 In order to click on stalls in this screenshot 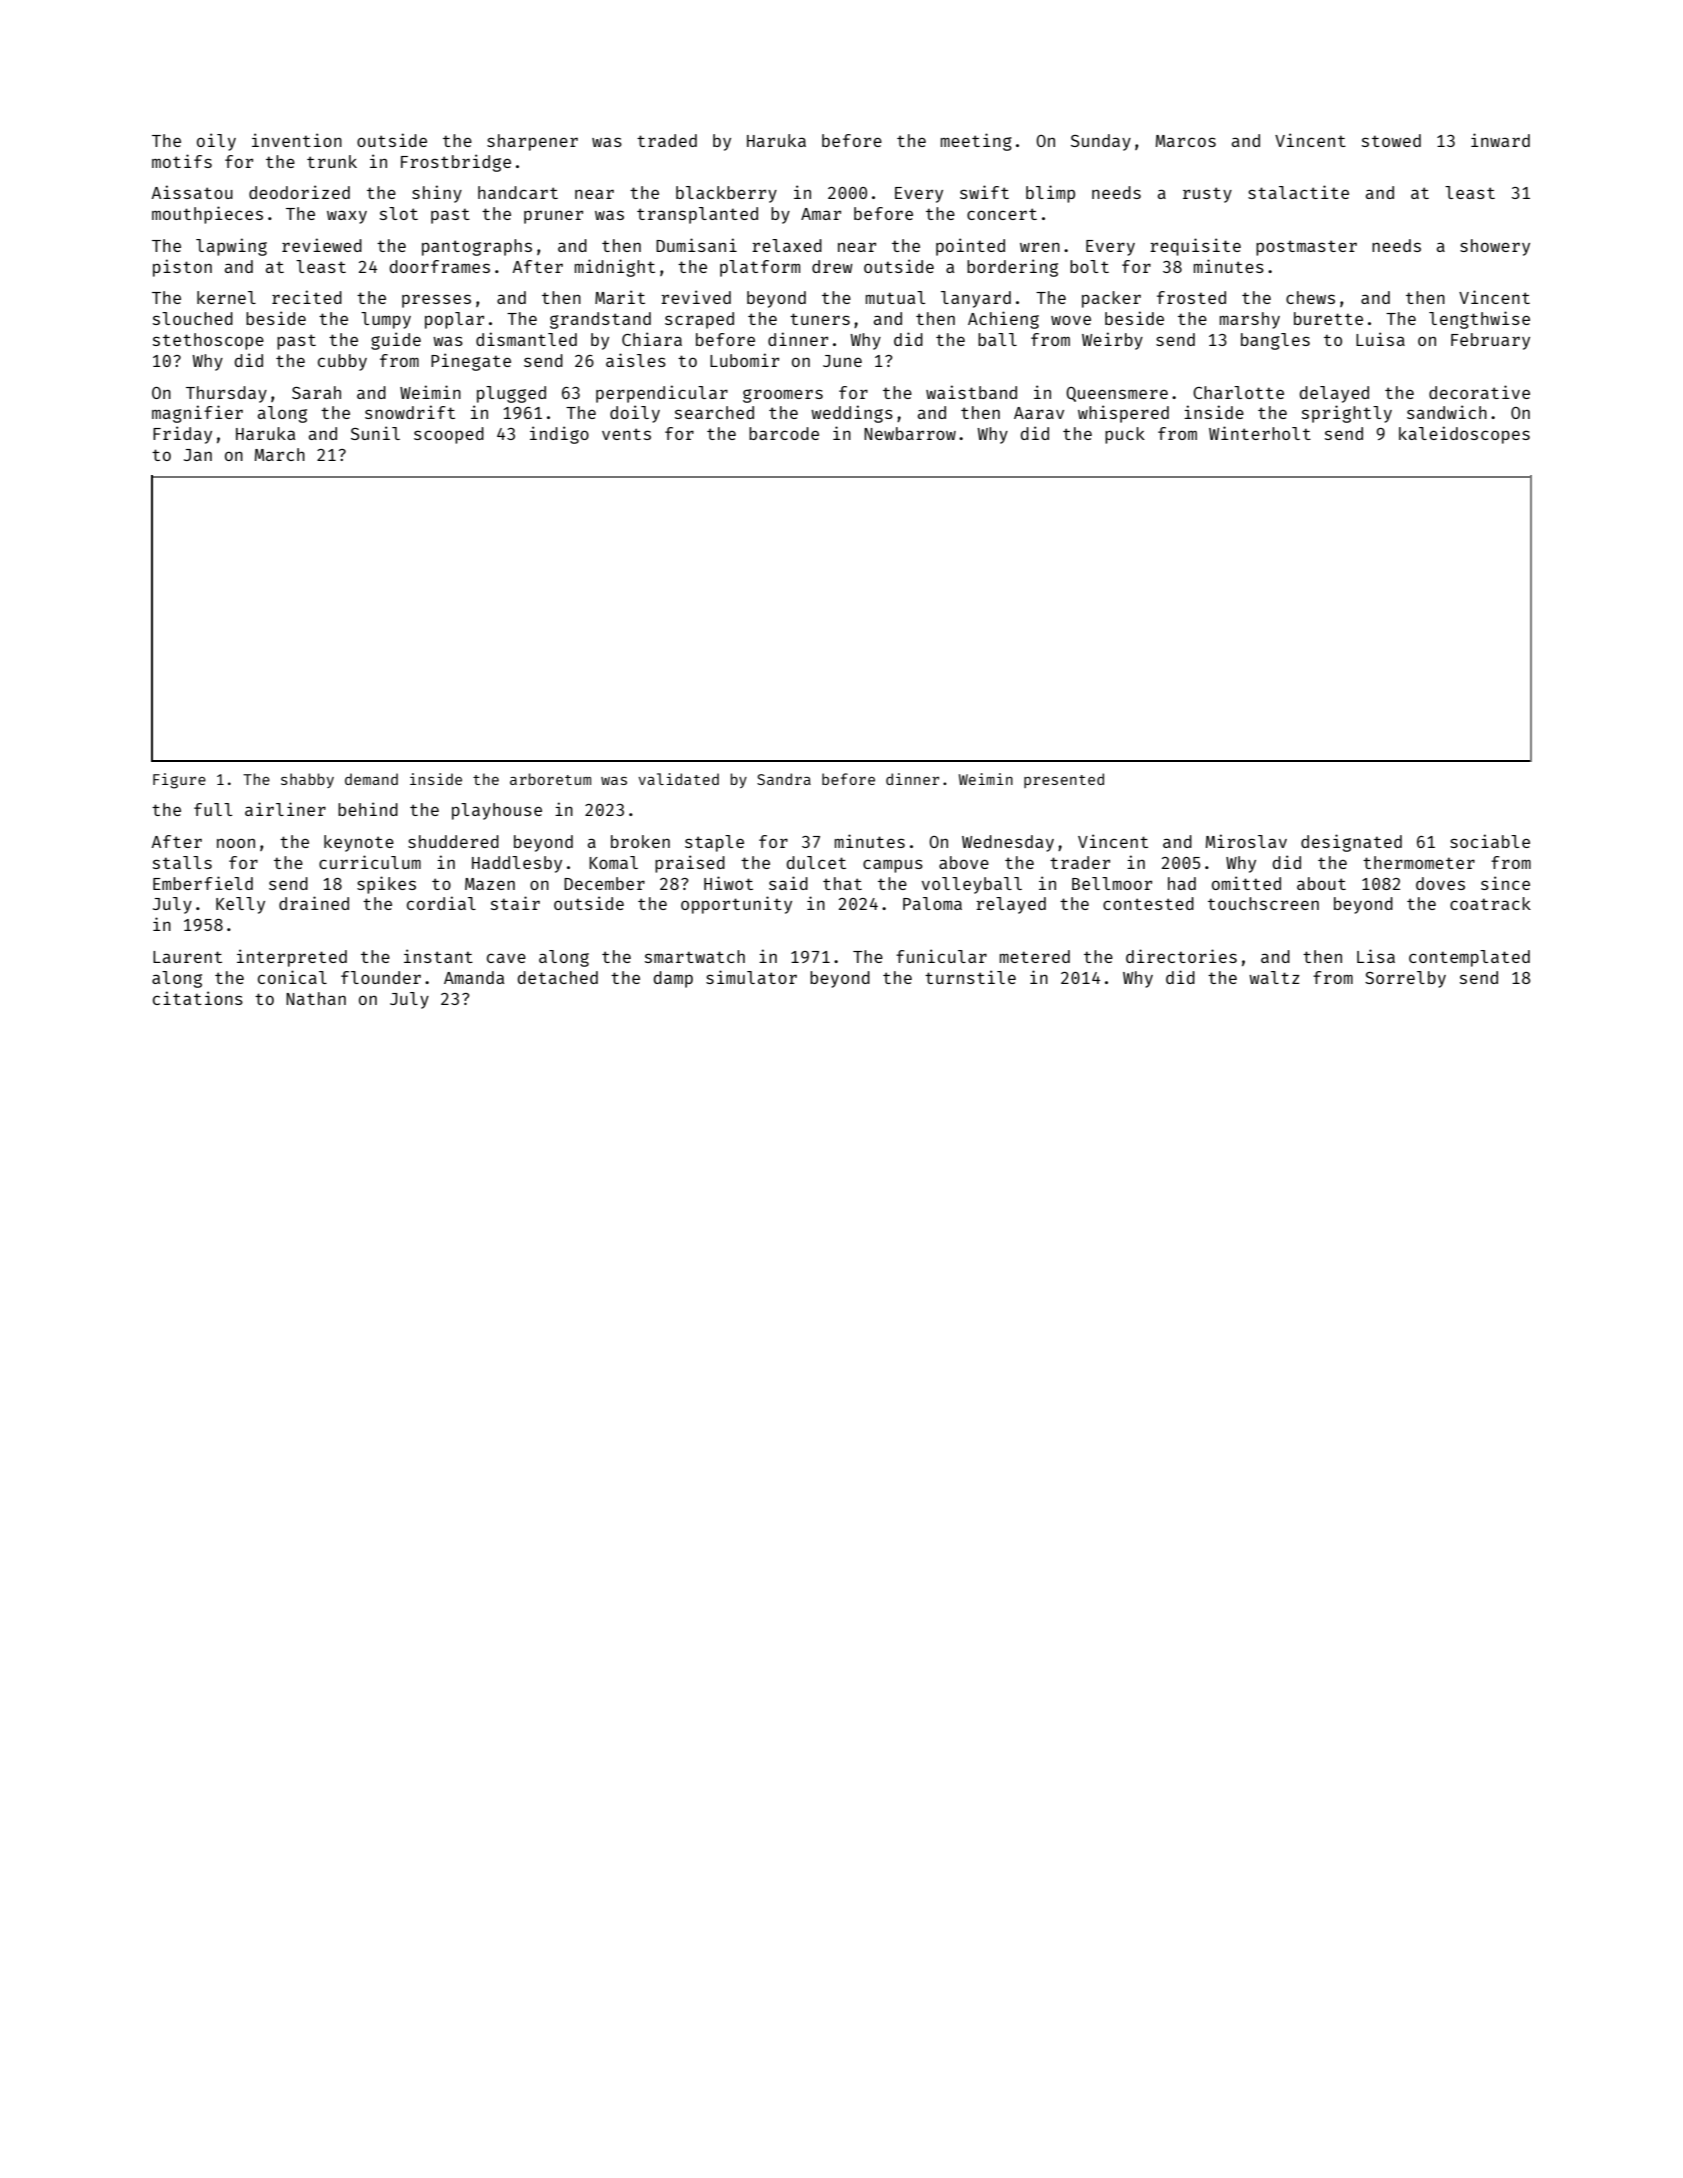, I will do `click(182, 862)`.
